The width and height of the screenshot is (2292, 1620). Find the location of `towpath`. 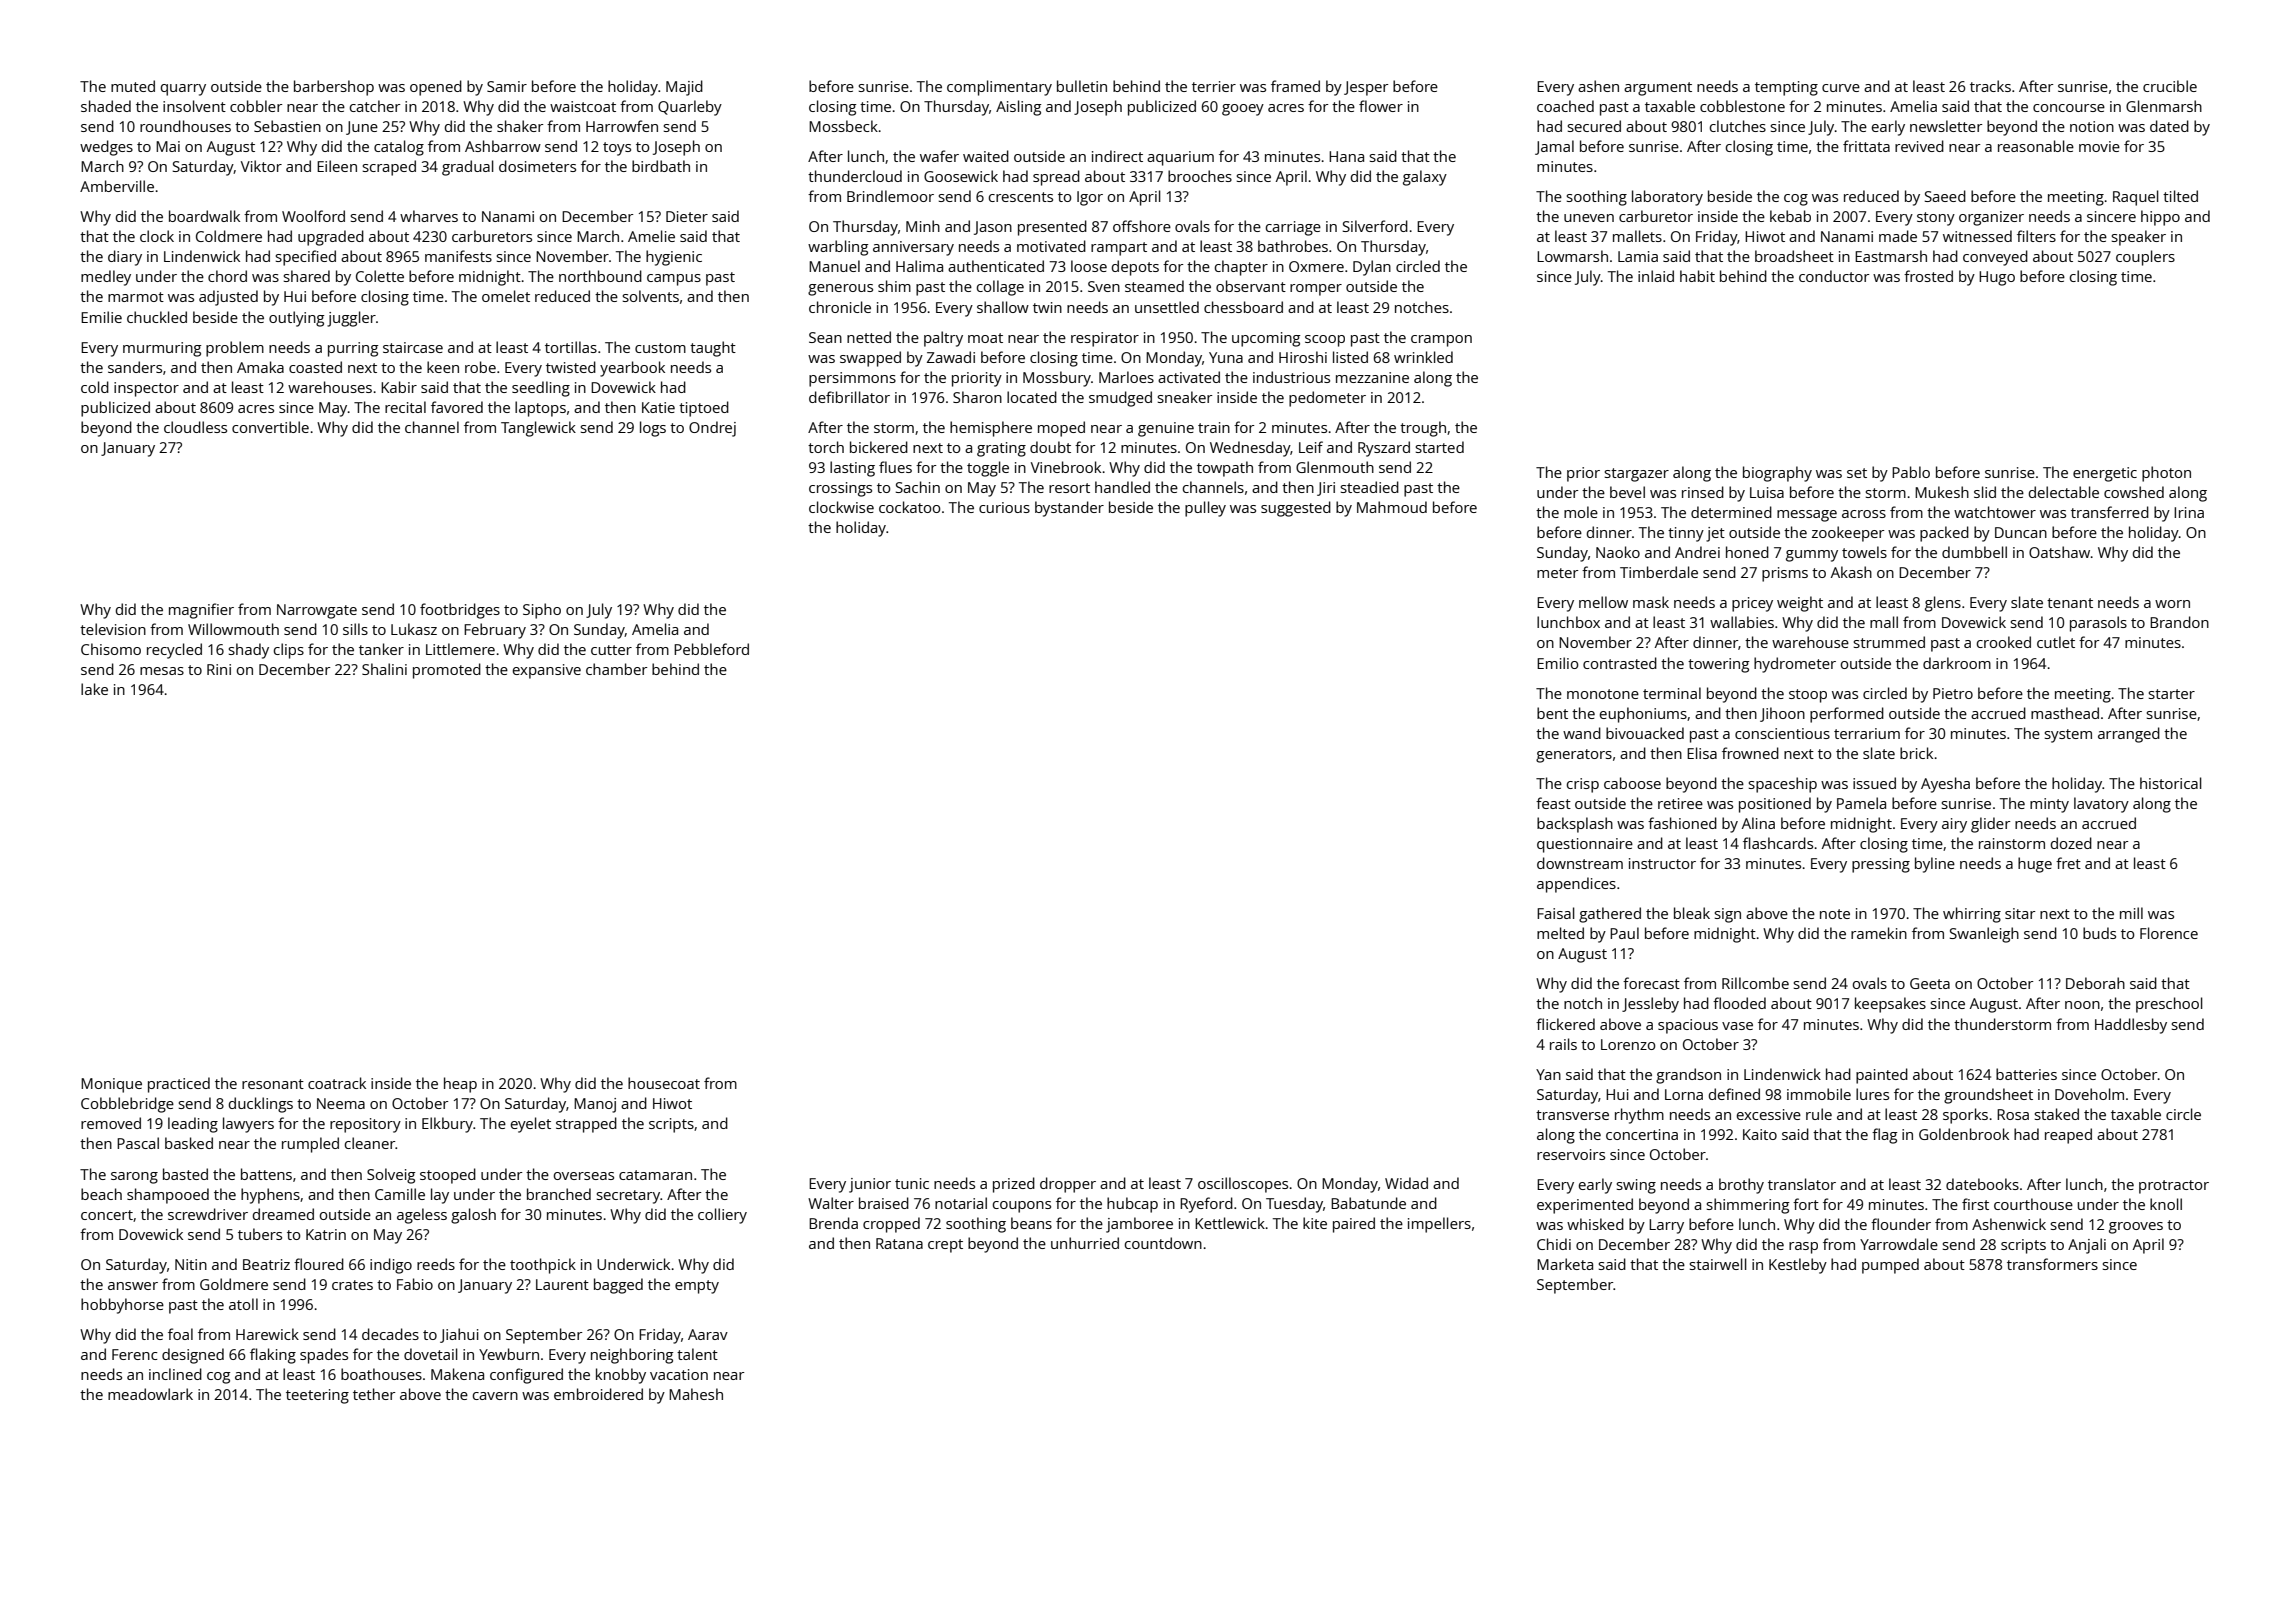

towpath is located at coordinates (1225, 469).
